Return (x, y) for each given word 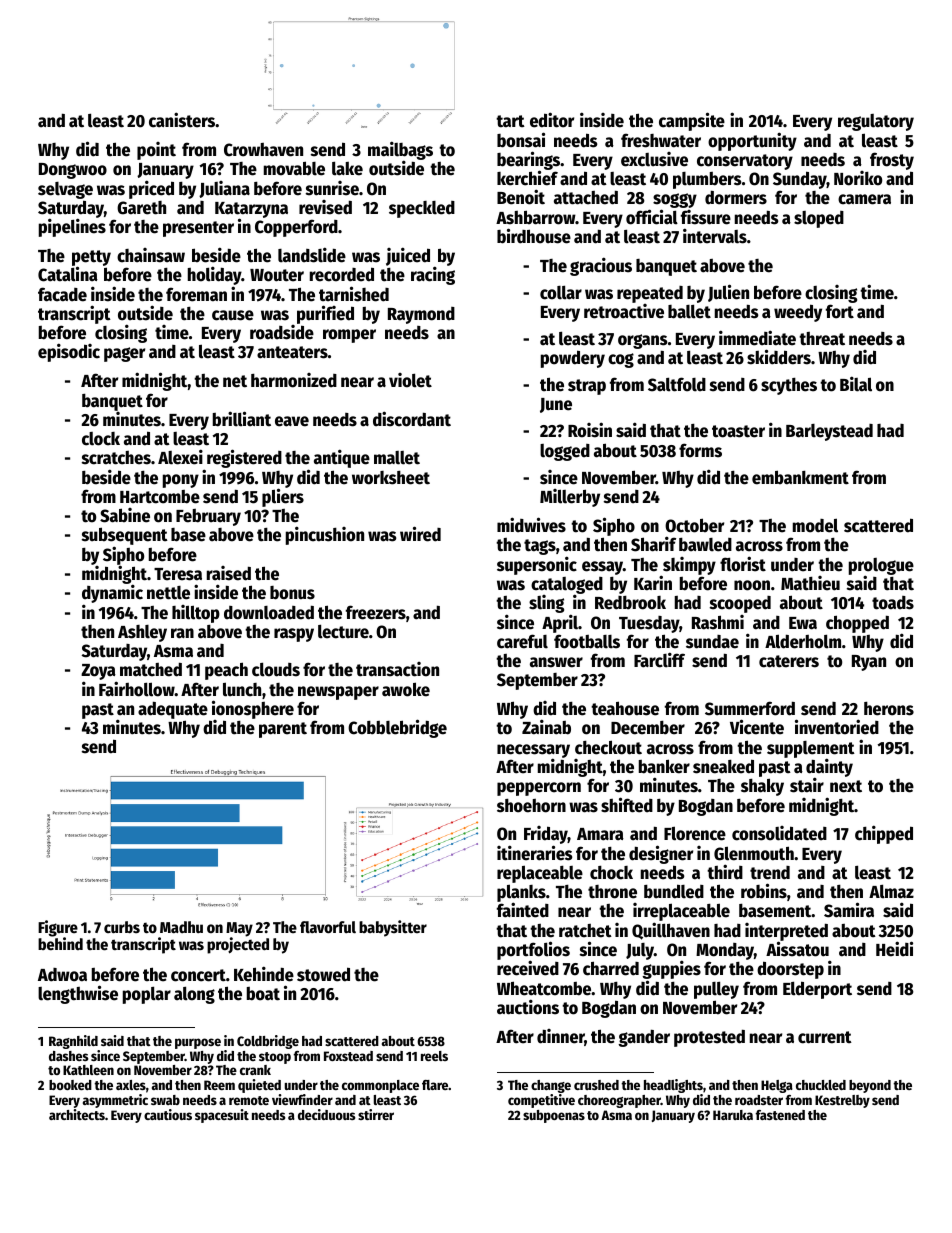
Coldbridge (268, 1042)
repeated (650, 294)
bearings (529, 161)
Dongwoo (73, 171)
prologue (881, 567)
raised (229, 573)
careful (522, 641)
